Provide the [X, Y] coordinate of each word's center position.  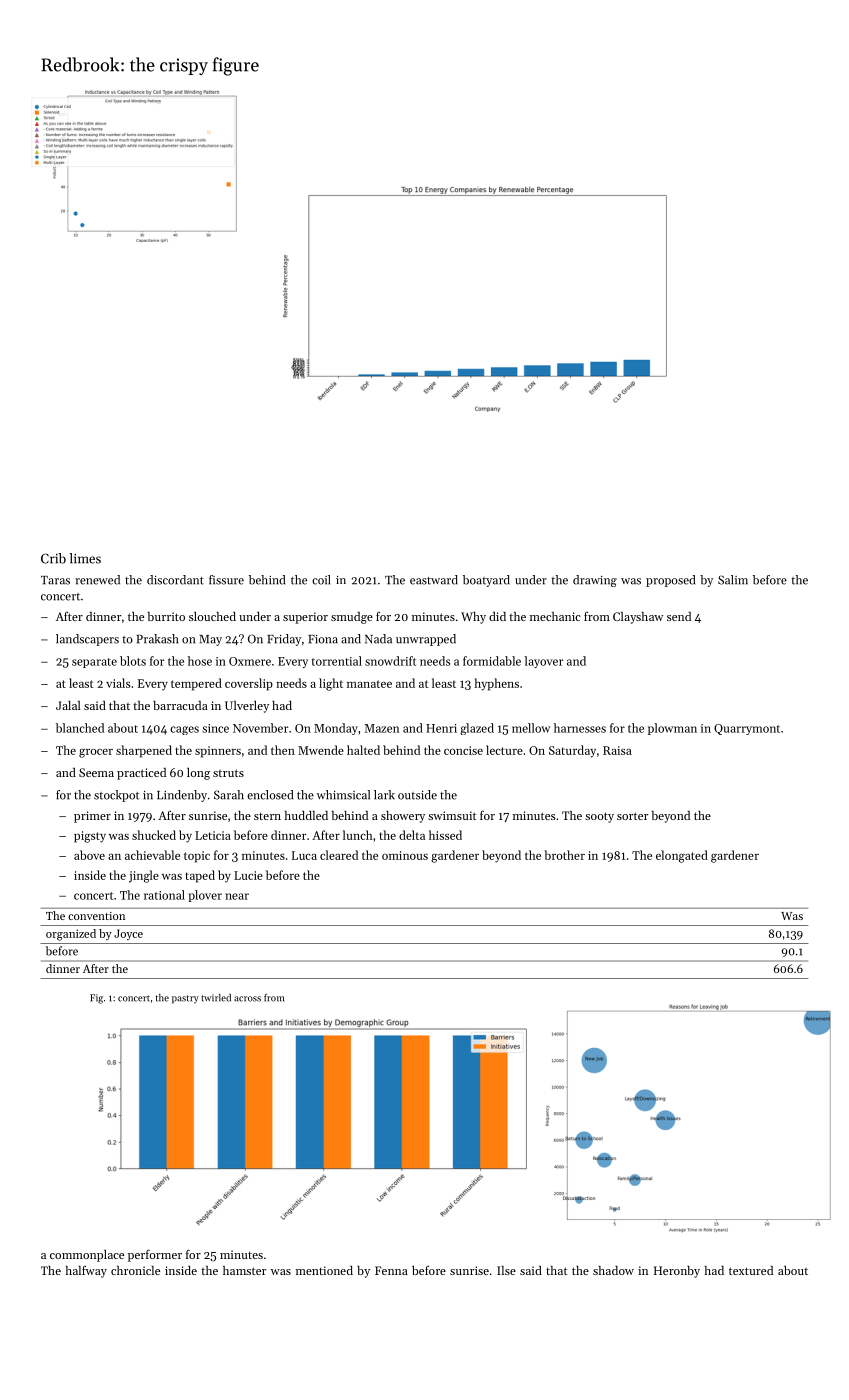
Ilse [506, 1270]
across [247, 999]
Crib [53, 558]
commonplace [87, 1256]
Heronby [677, 1272]
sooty [599, 817]
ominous [405, 855]
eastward [434, 580]
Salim [733, 580]
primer [92, 817]
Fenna [391, 1270]
